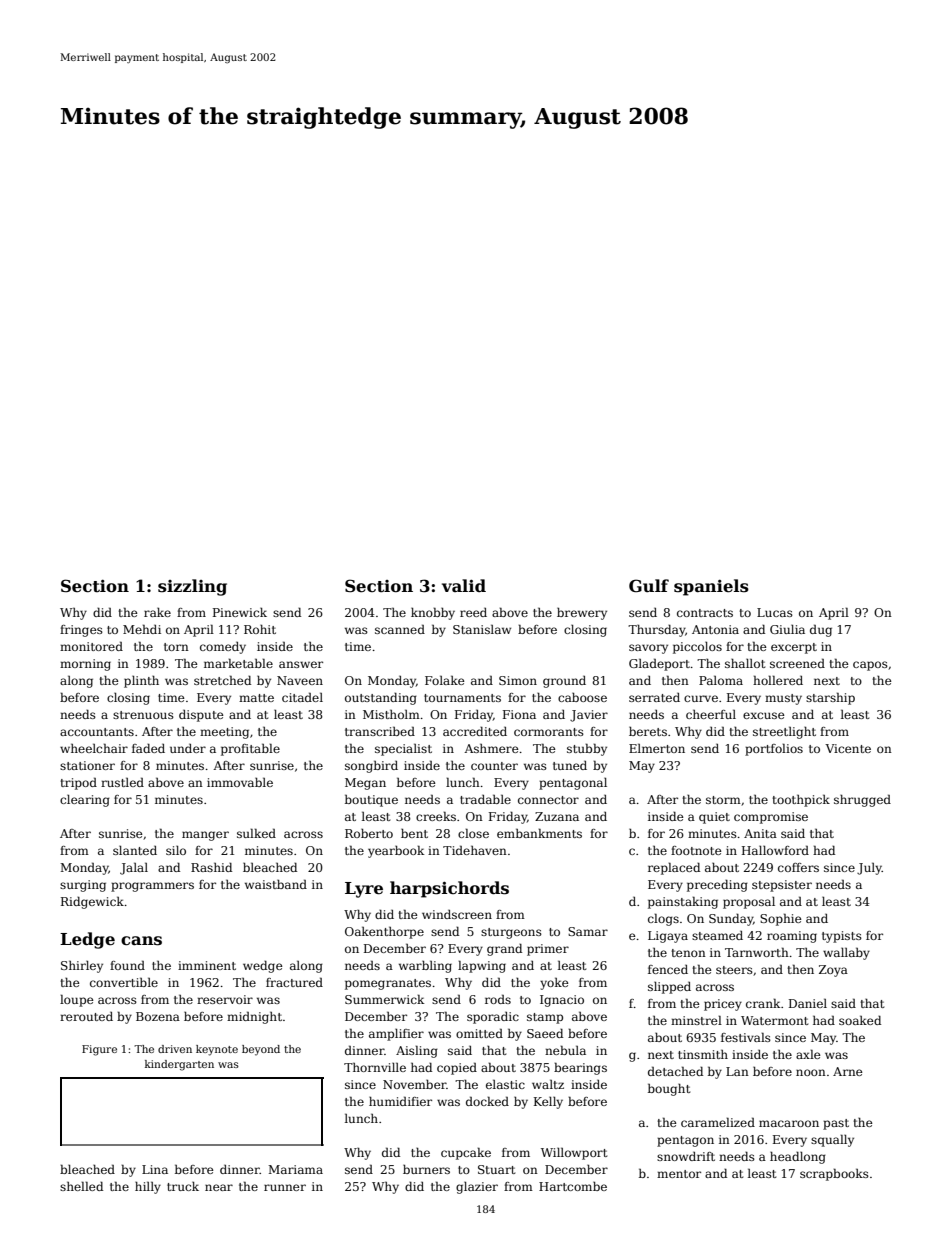 The image size is (952, 1233). Describe the element at coordinates (718, 1122) in the screenshot. I see `caramelized` at that location.
